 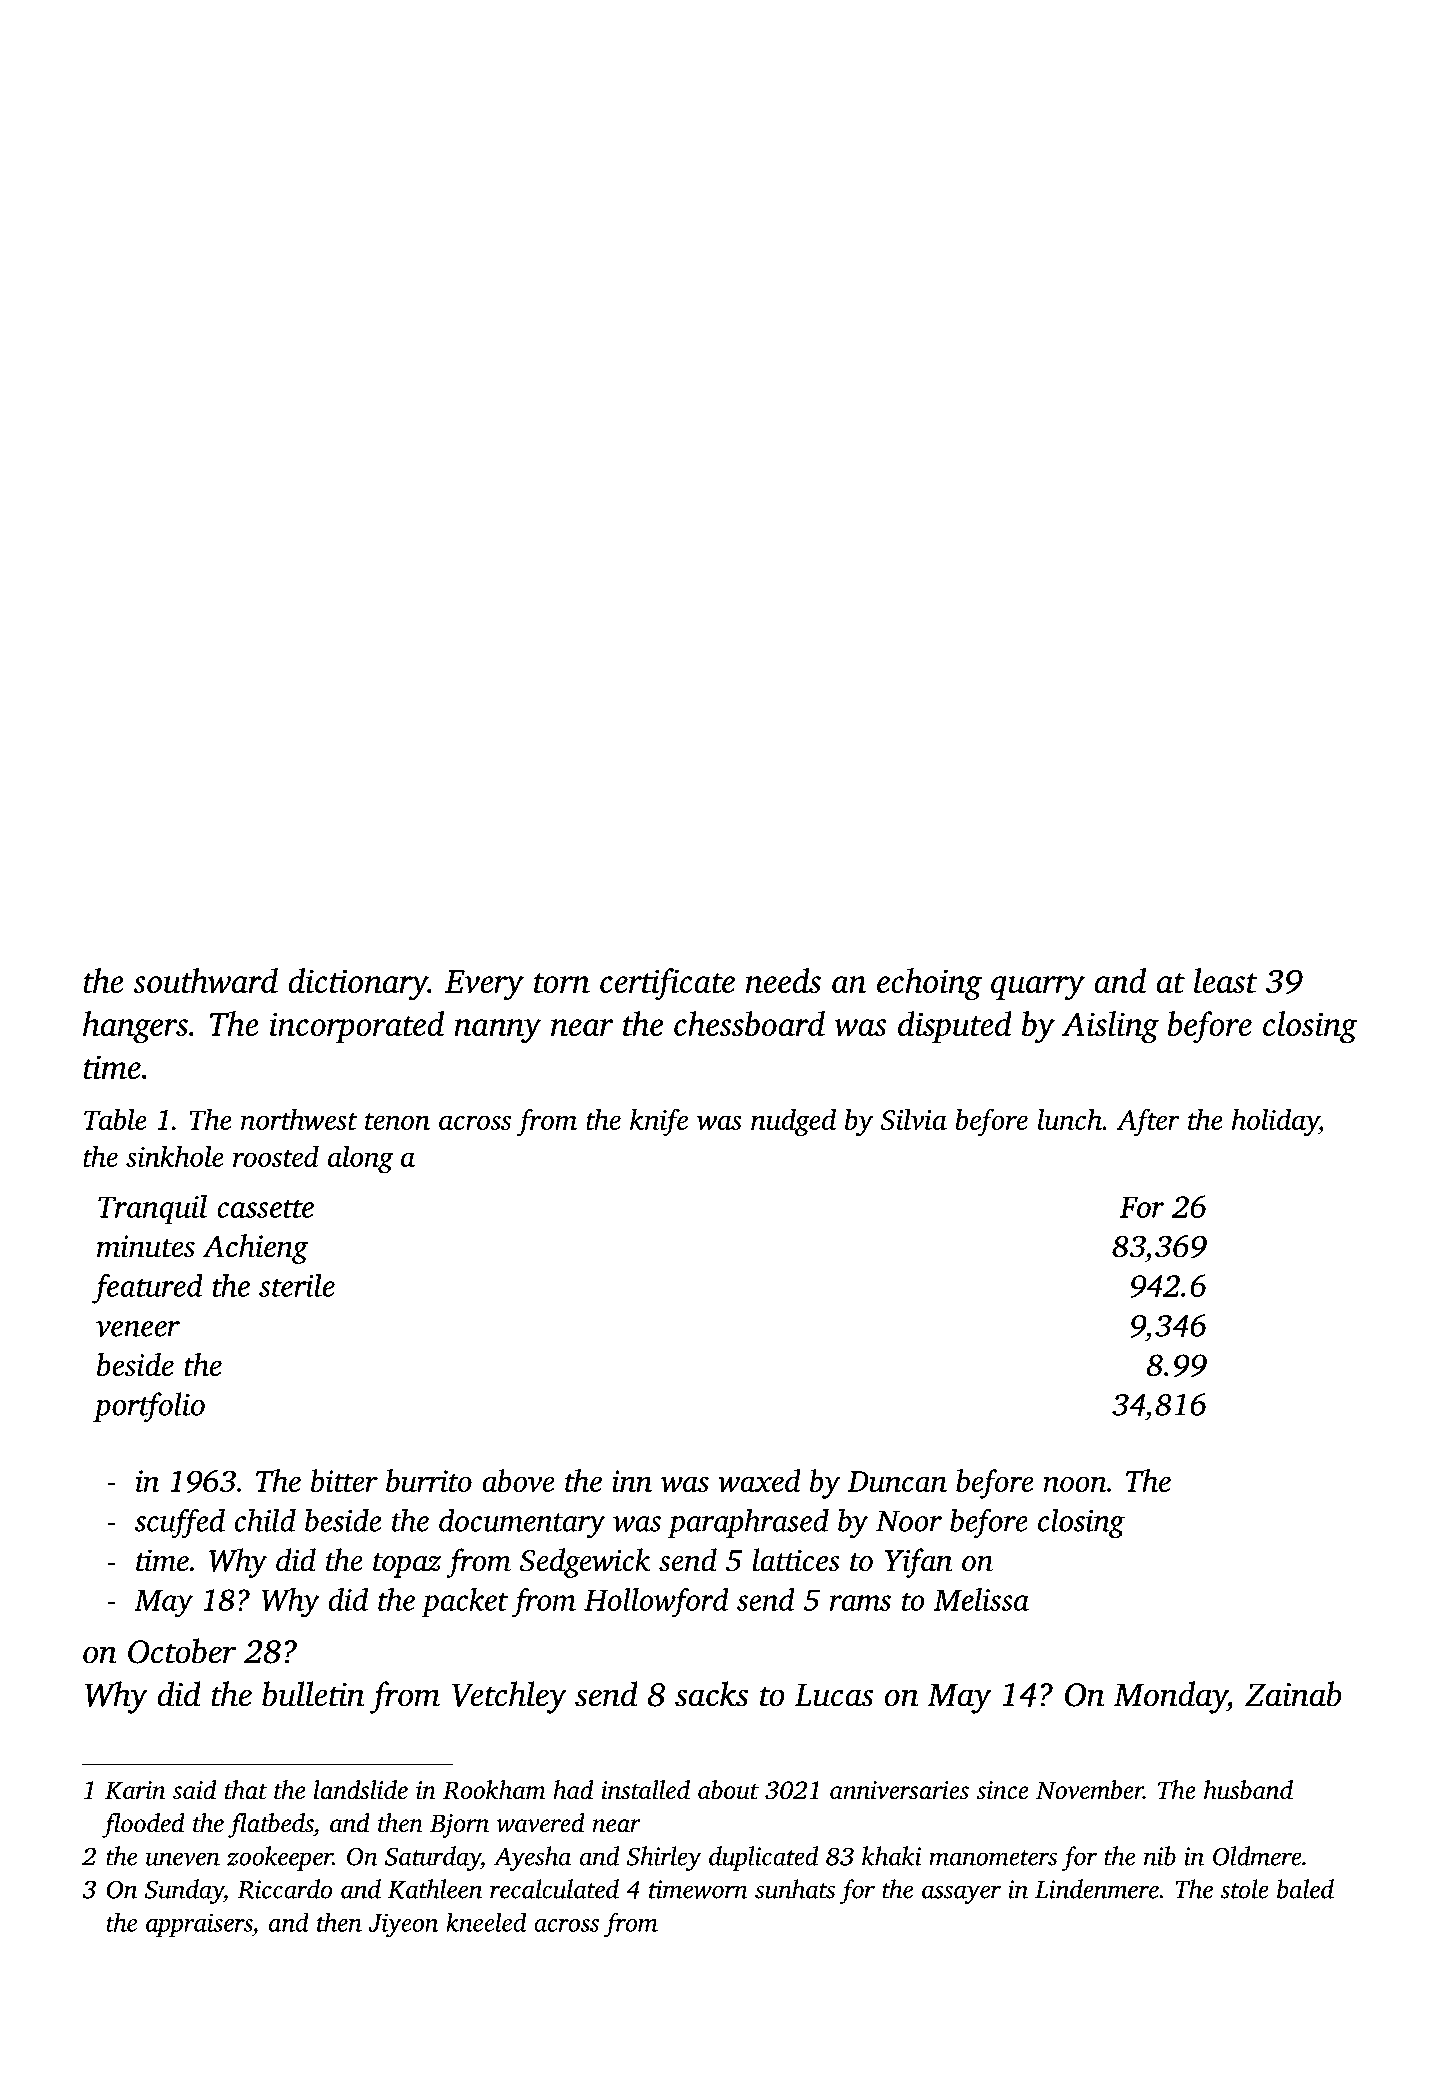 What do you see at coordinates (1097, 1889) in the screenshot?
I see `Lindenmere` at bounding box center [1097, 1889].
